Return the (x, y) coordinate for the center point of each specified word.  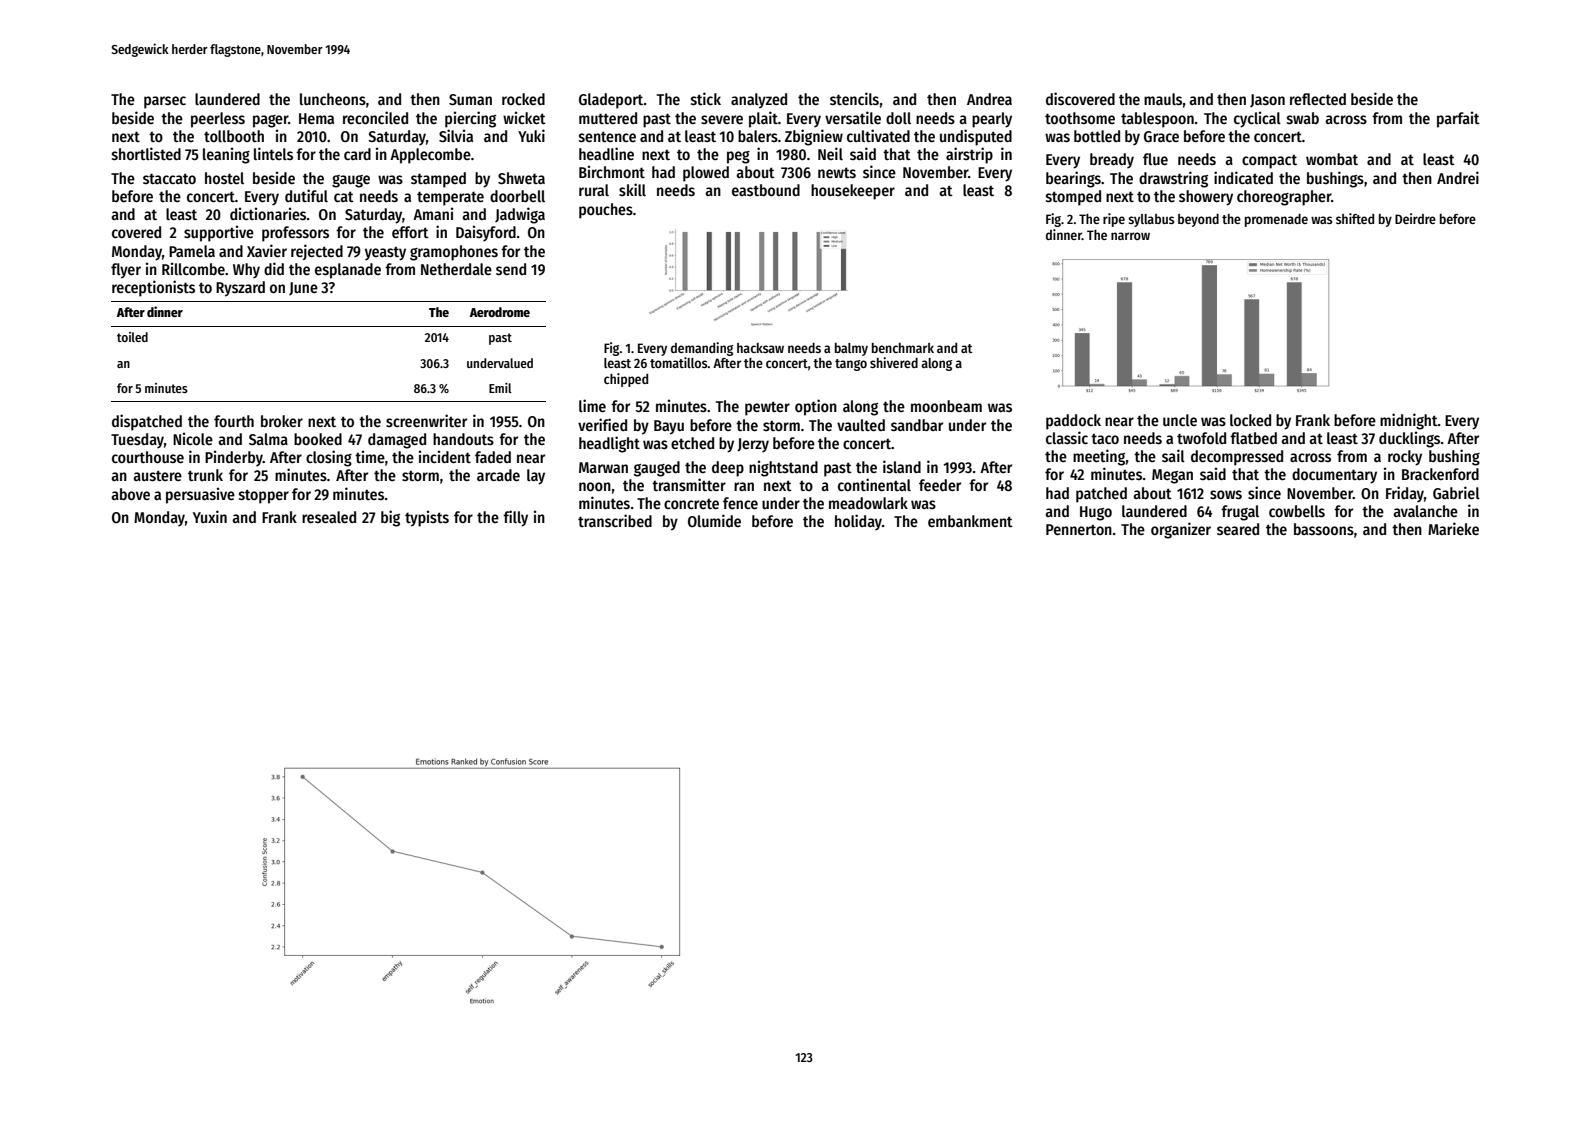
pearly (992, 120)
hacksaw (760, 348)
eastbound (766, 190)
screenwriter (426, 420)
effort (410, 232)
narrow (1130, 236)
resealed (329, 517)
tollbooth (234, 136)
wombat (1332, 159)
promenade (1276, 220)
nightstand (783, 468)
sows (1226, 495)
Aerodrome (500, 312)
